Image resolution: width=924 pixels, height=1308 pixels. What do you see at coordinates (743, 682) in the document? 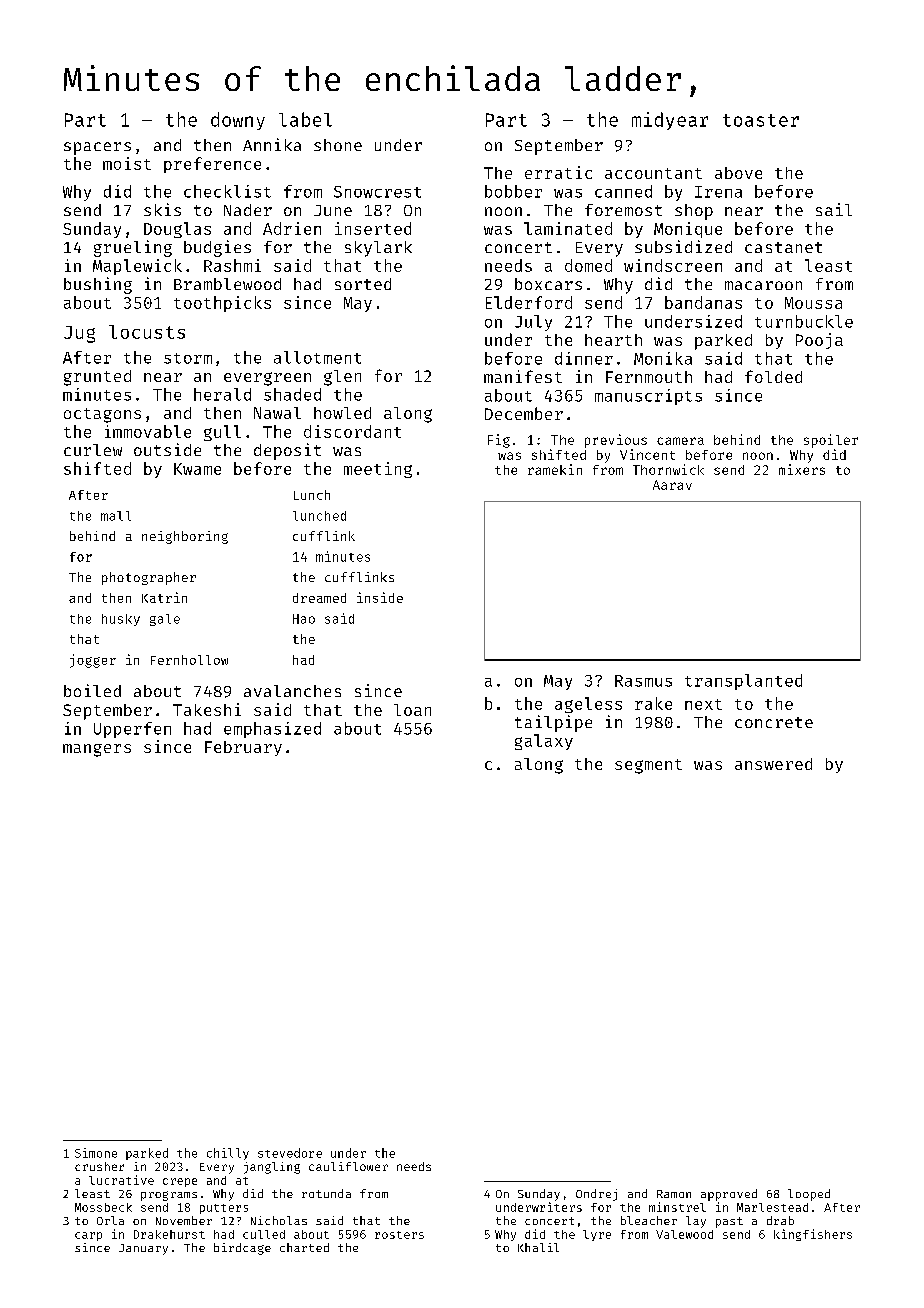
I see `transplanted` at bounding box center [743, 682].
